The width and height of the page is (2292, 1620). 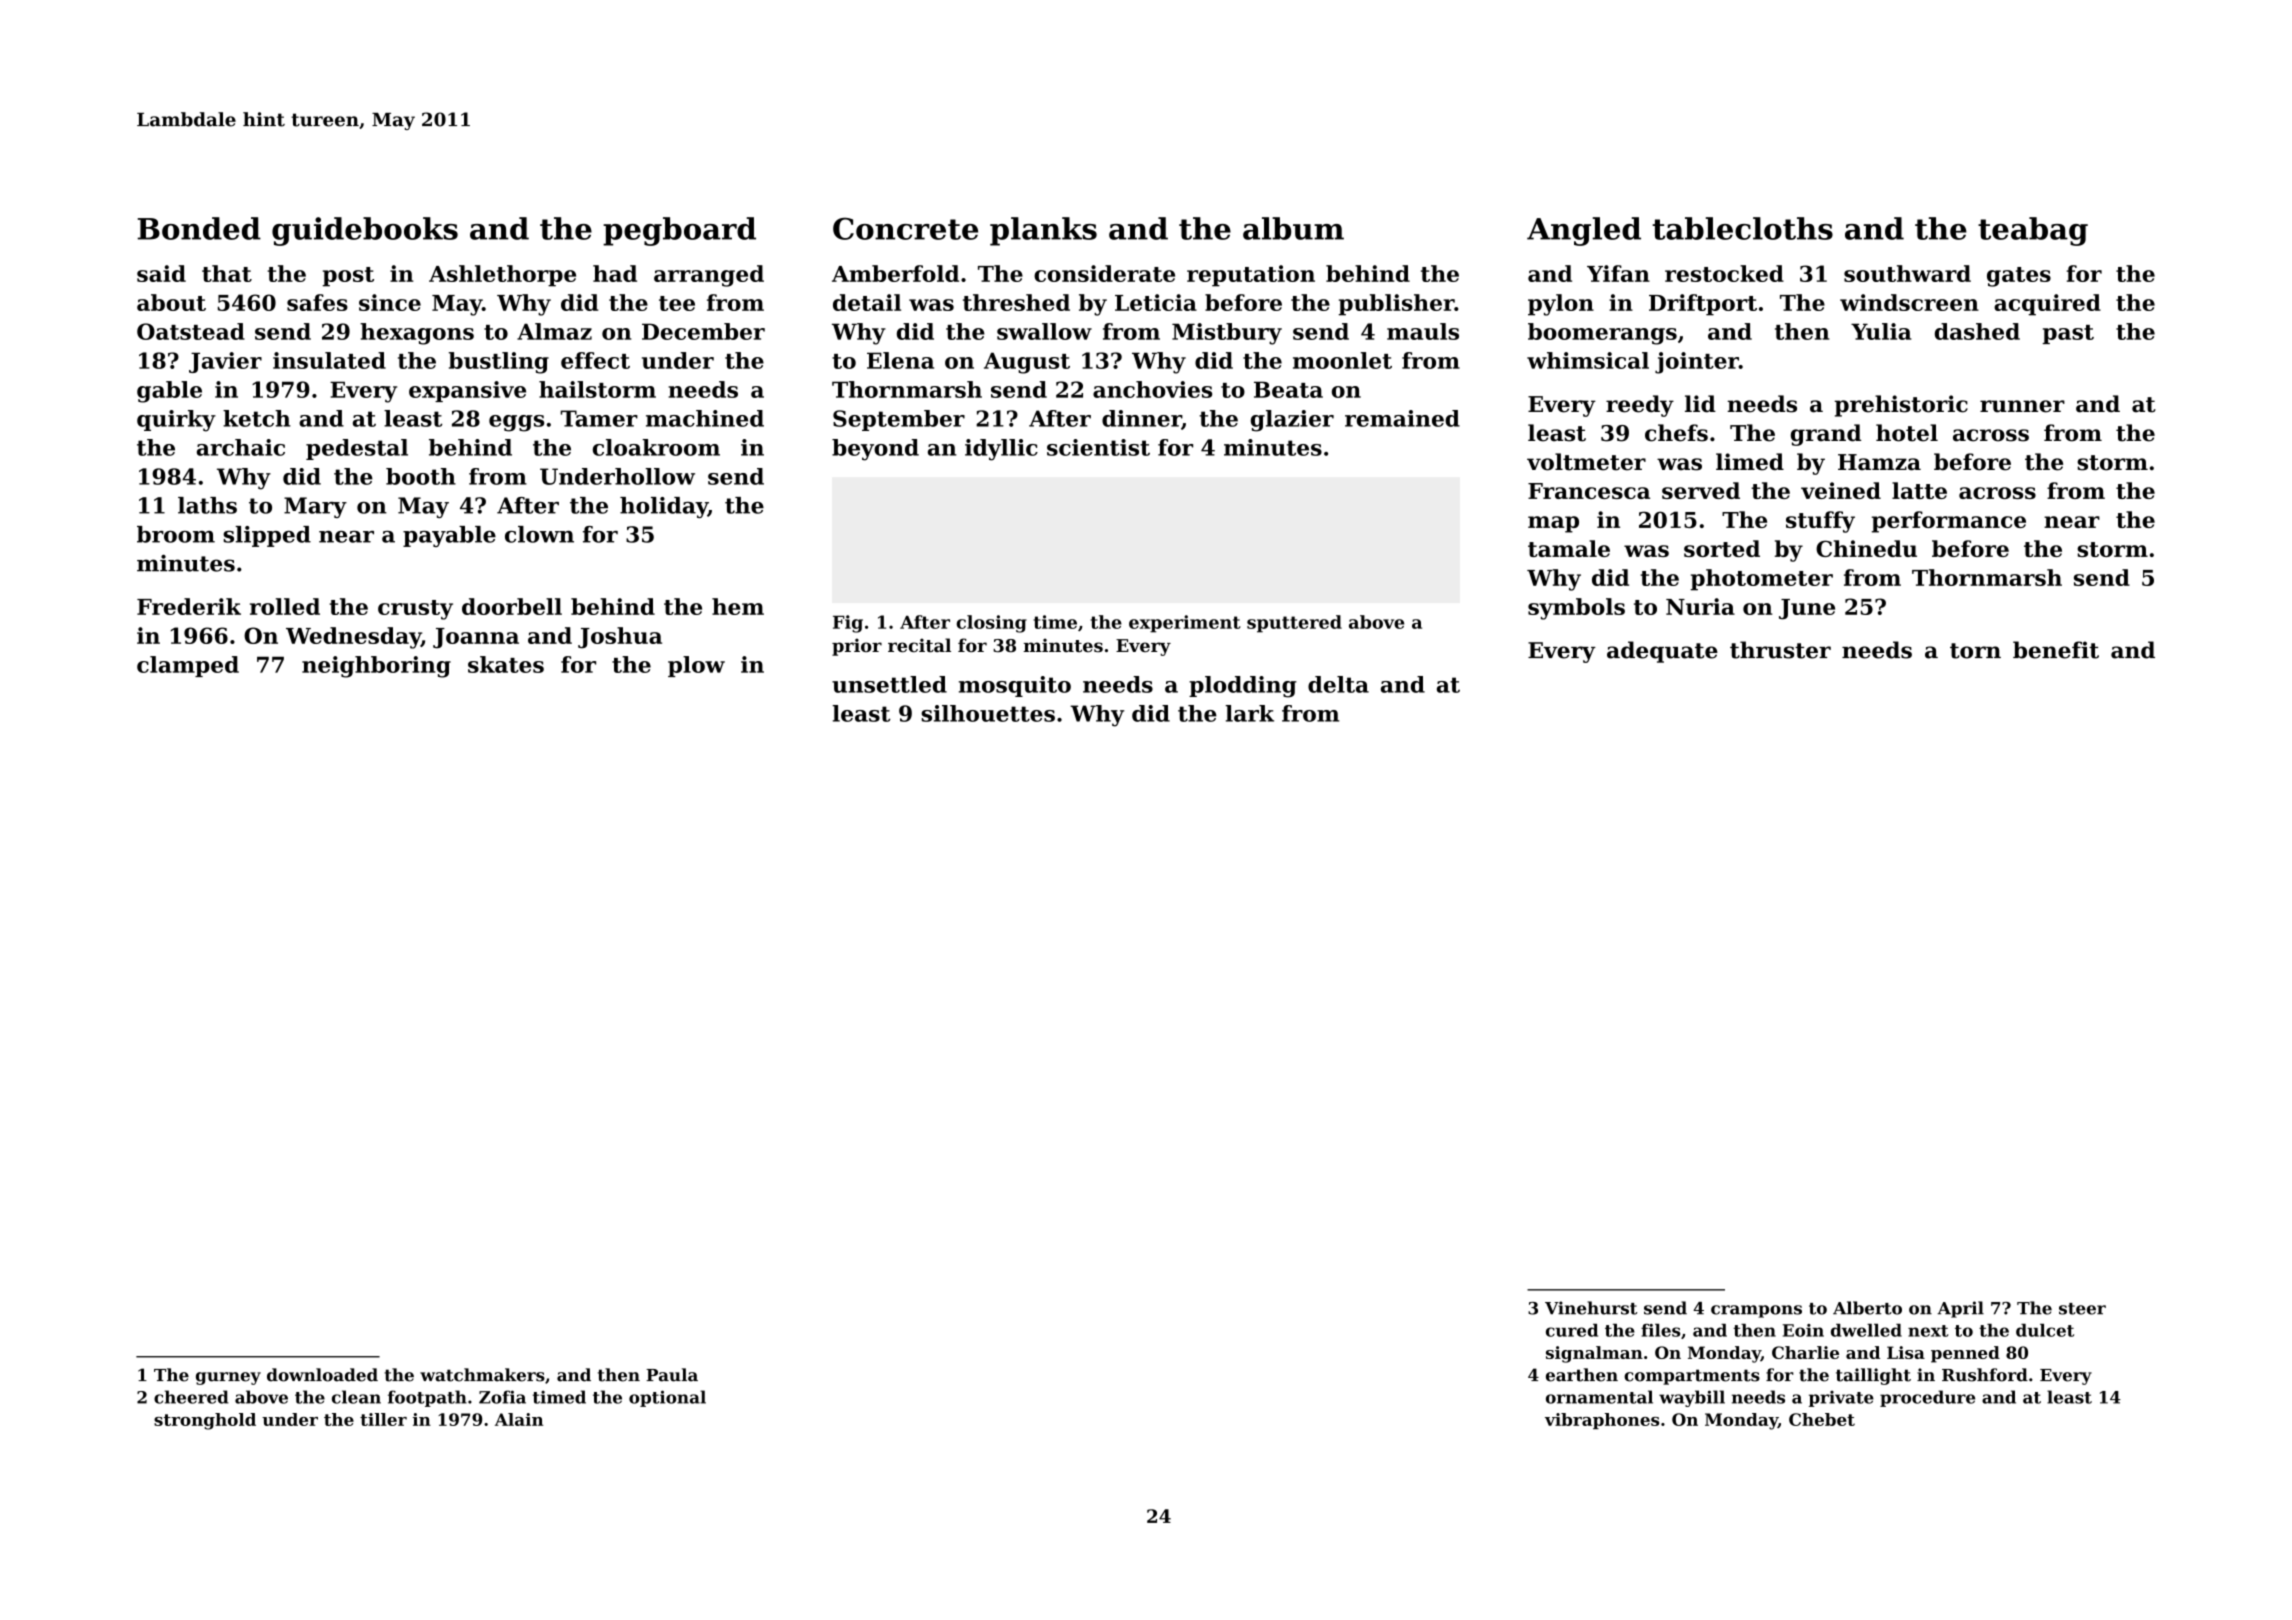 What do you see at coordinates (1881, 331) in the page?
I see `Yulia` at bounding box center [1881, 331].
